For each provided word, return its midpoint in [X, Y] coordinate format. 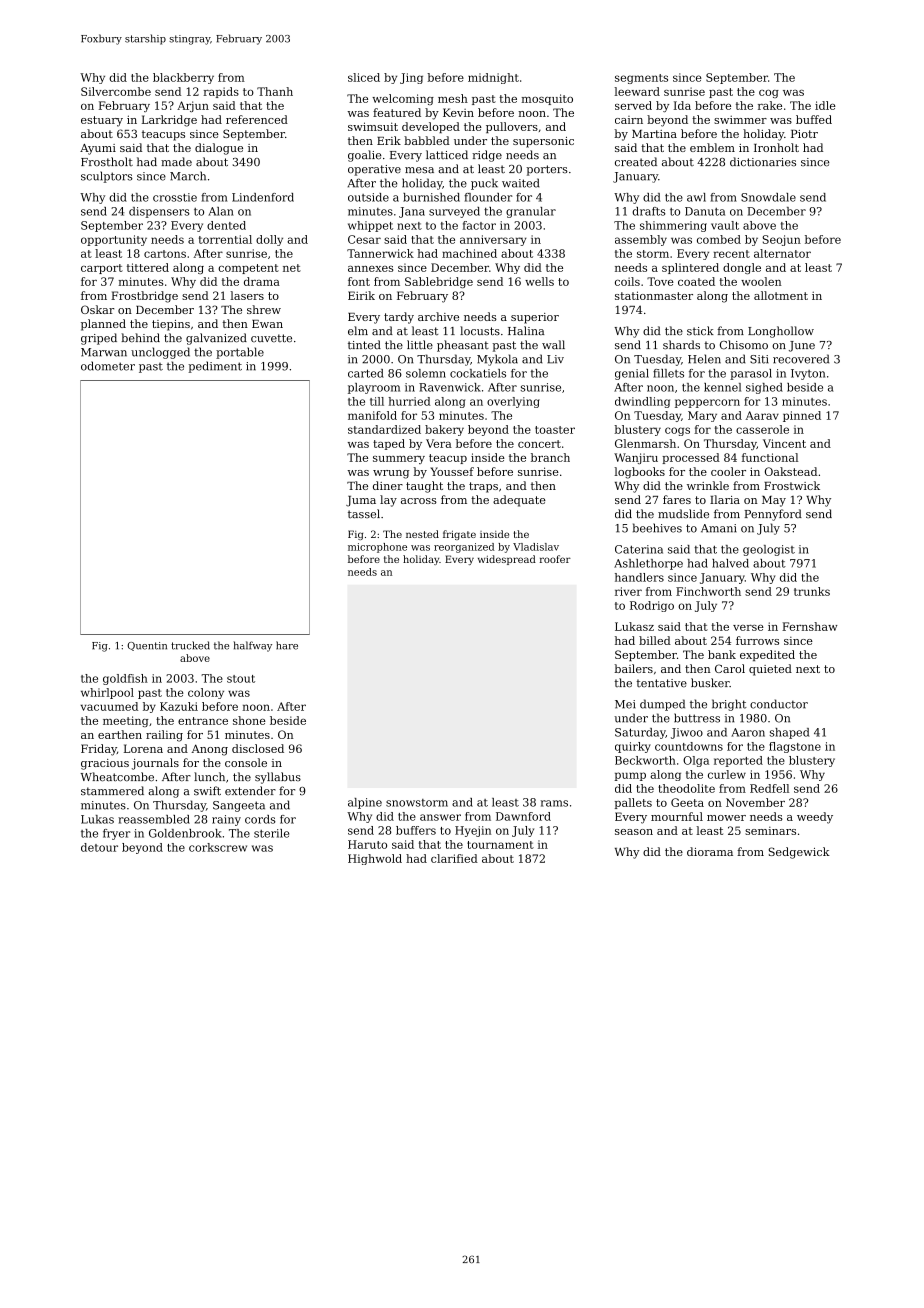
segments [641, 79]
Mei [625, 704]
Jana [412, 212]
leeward [637, 91]
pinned [802, 416]
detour [99, 847]
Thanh [275, 91]
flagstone [795, 747]
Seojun [781, 240]
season [634, 832]
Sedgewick [799, 853]
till [377, 401]
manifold [372, 415]
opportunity [114, 240]
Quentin [147, 646]
